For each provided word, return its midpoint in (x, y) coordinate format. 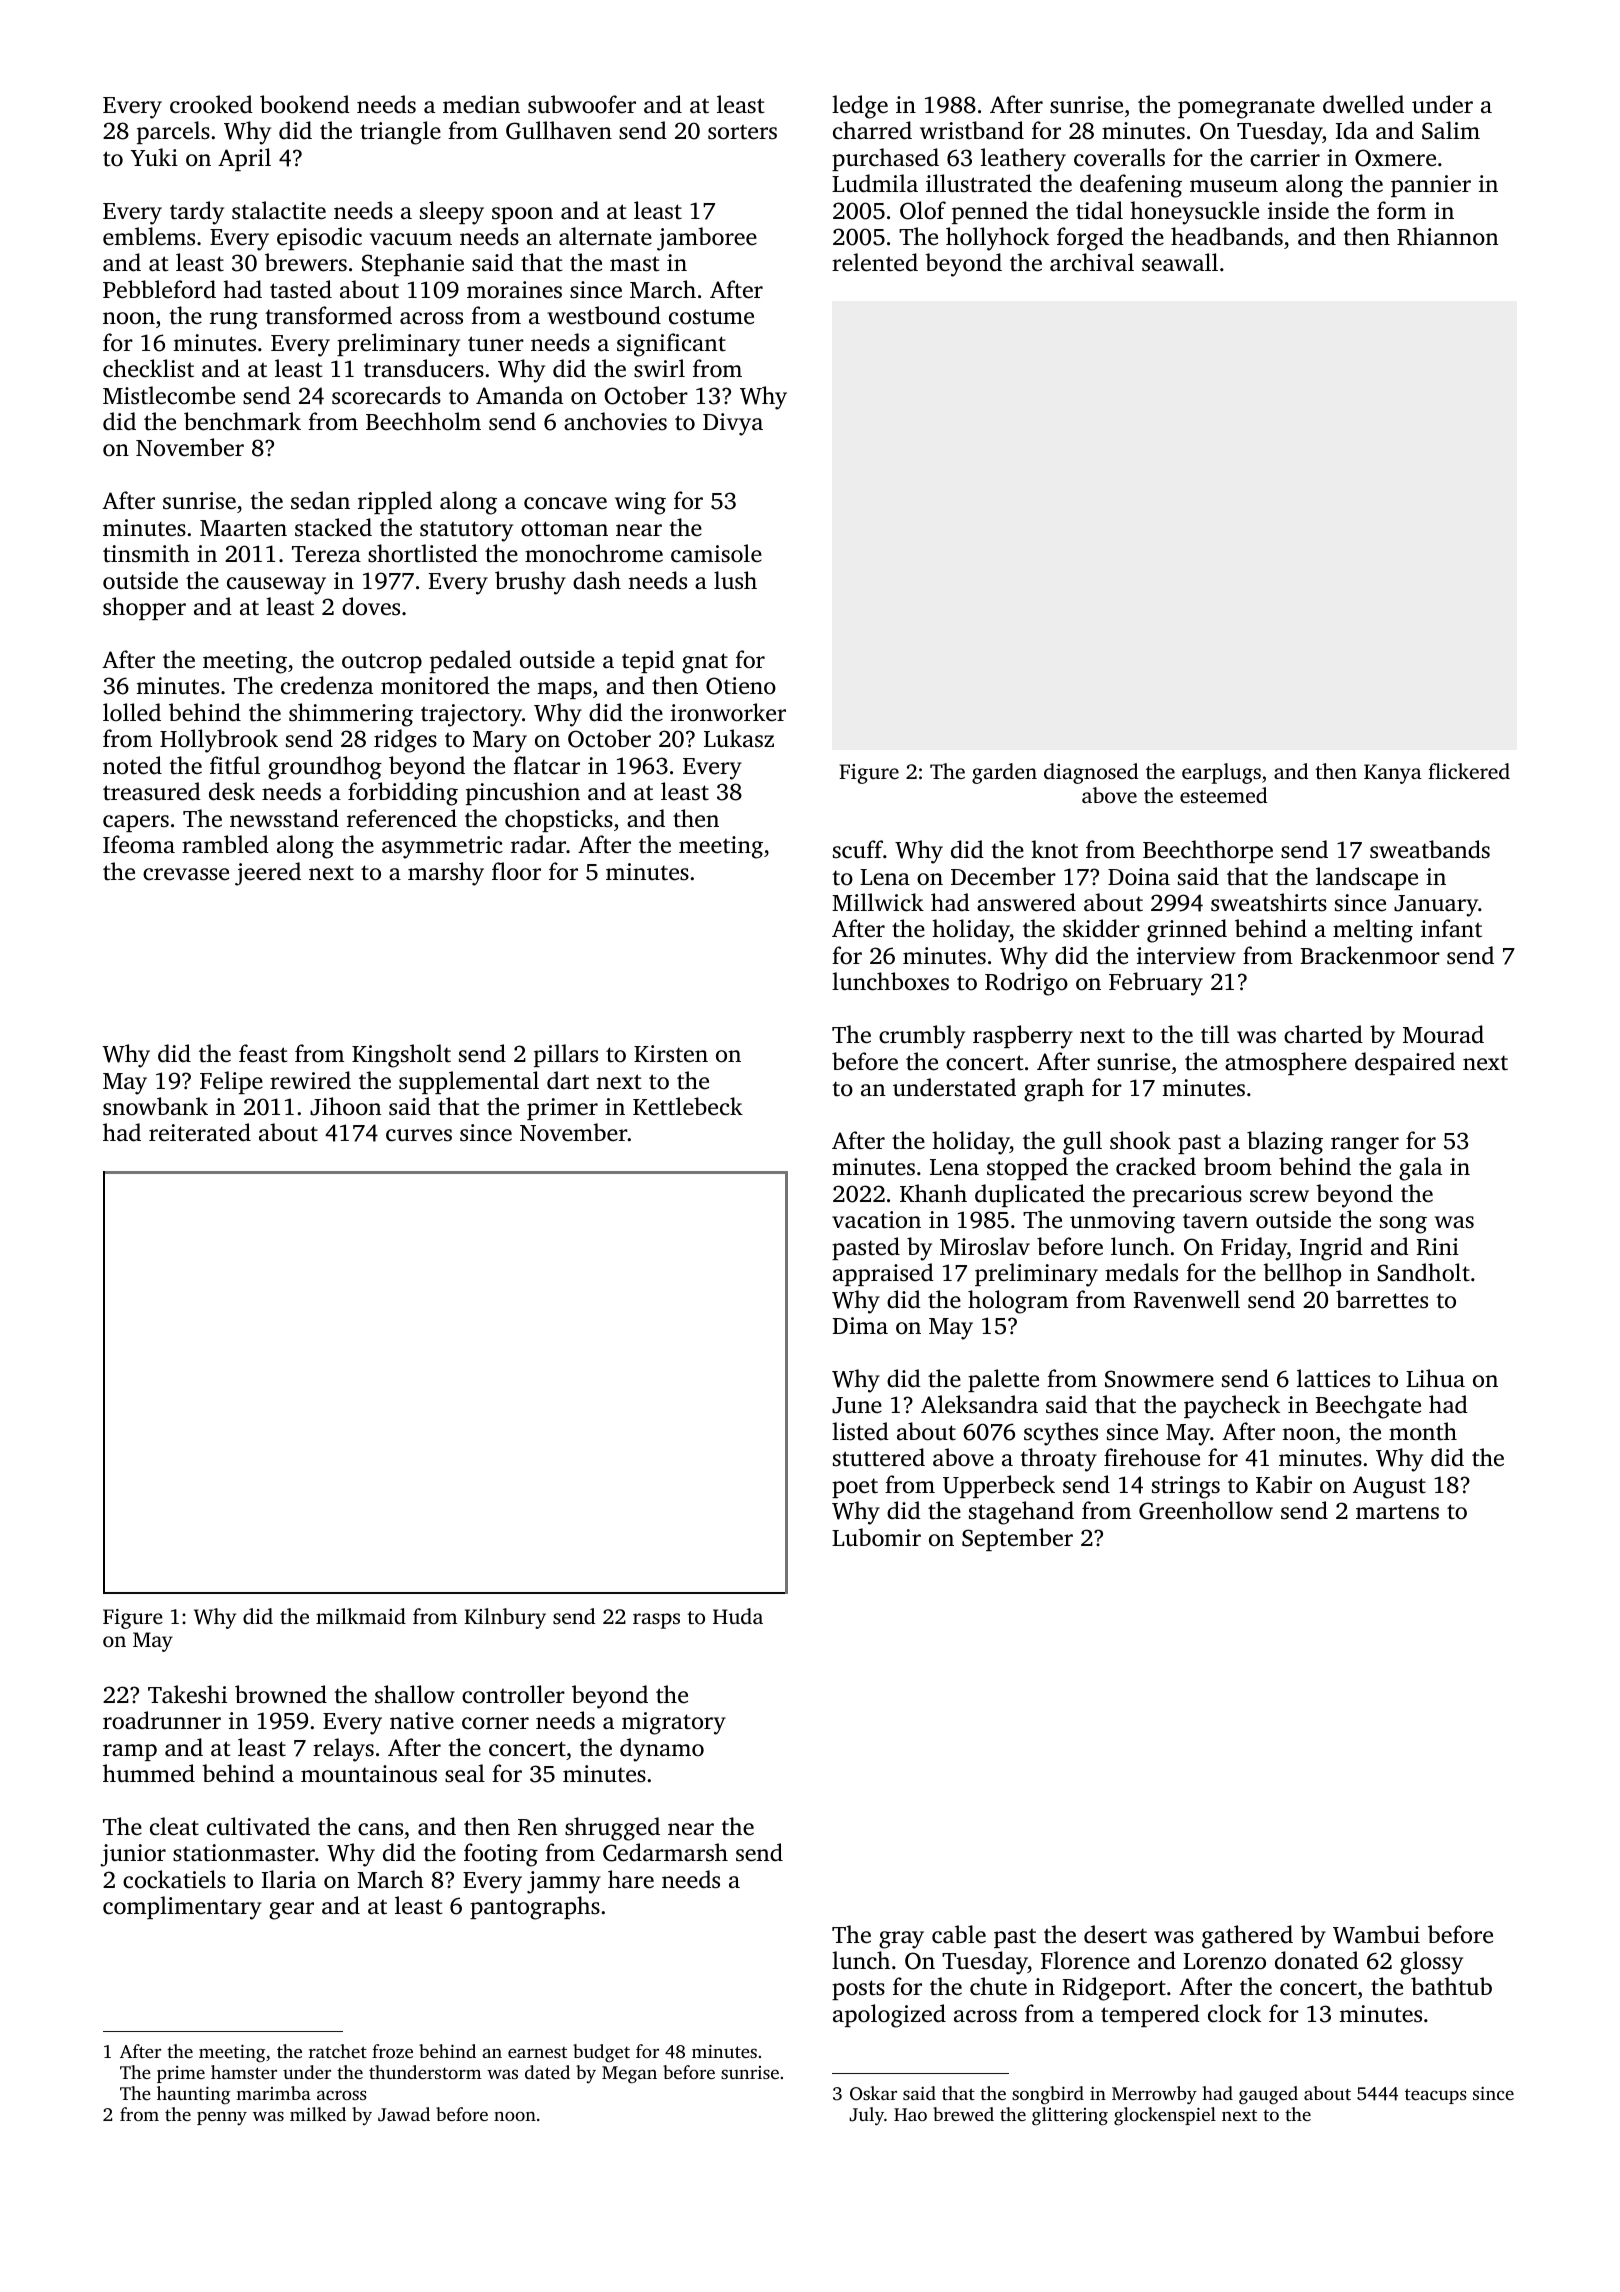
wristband (972, 130)
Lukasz (739, 738)
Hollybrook (219, 741)
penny (222, 2118)
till (1215, 1034)
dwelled (1363, 104)
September (1017, 1539)
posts (858, 1990)
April (244, 159)
